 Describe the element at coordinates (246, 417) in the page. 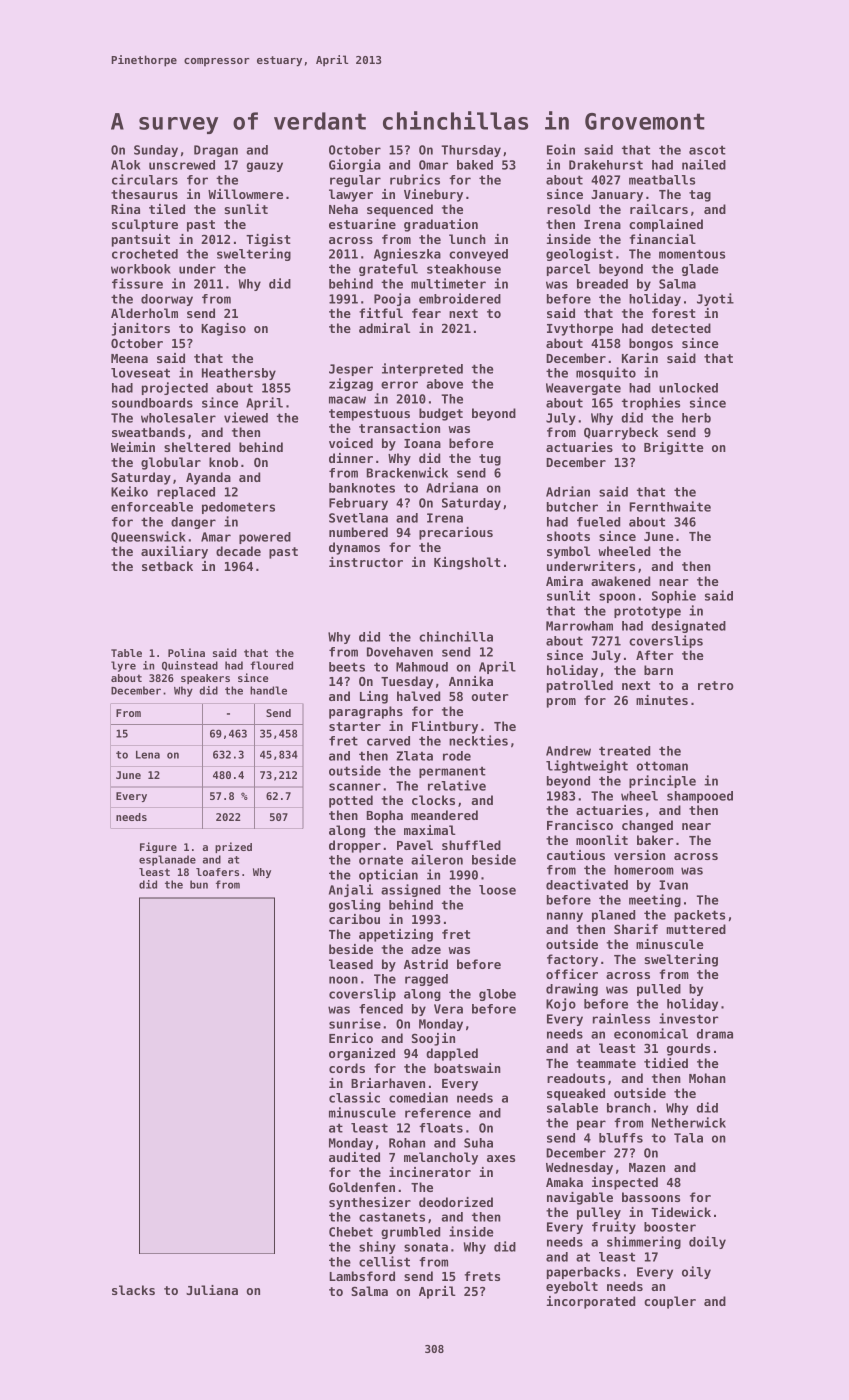

I see `viewed` at that location.
